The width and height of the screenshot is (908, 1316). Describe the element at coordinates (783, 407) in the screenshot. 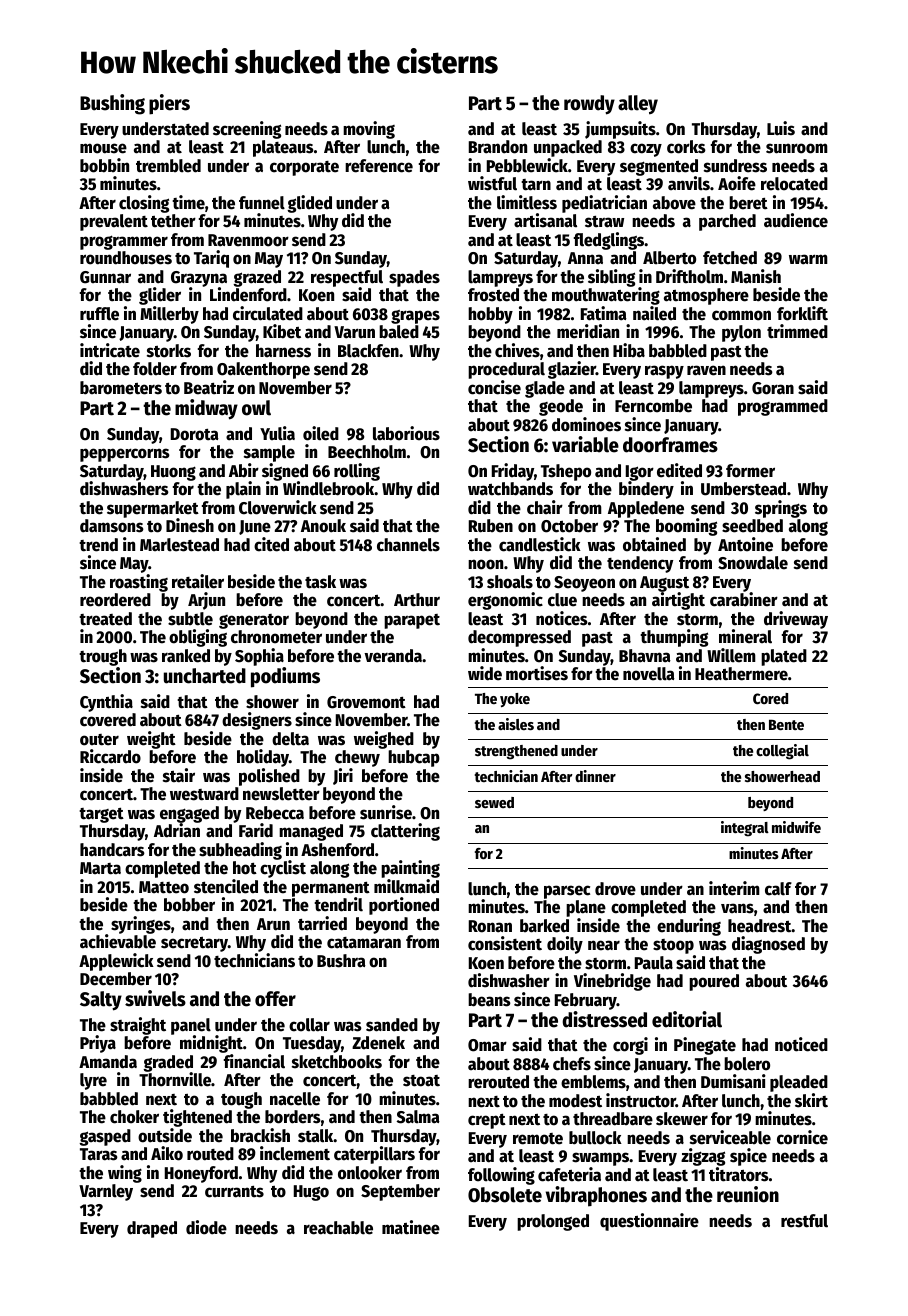

I see `programmed` at that location.
